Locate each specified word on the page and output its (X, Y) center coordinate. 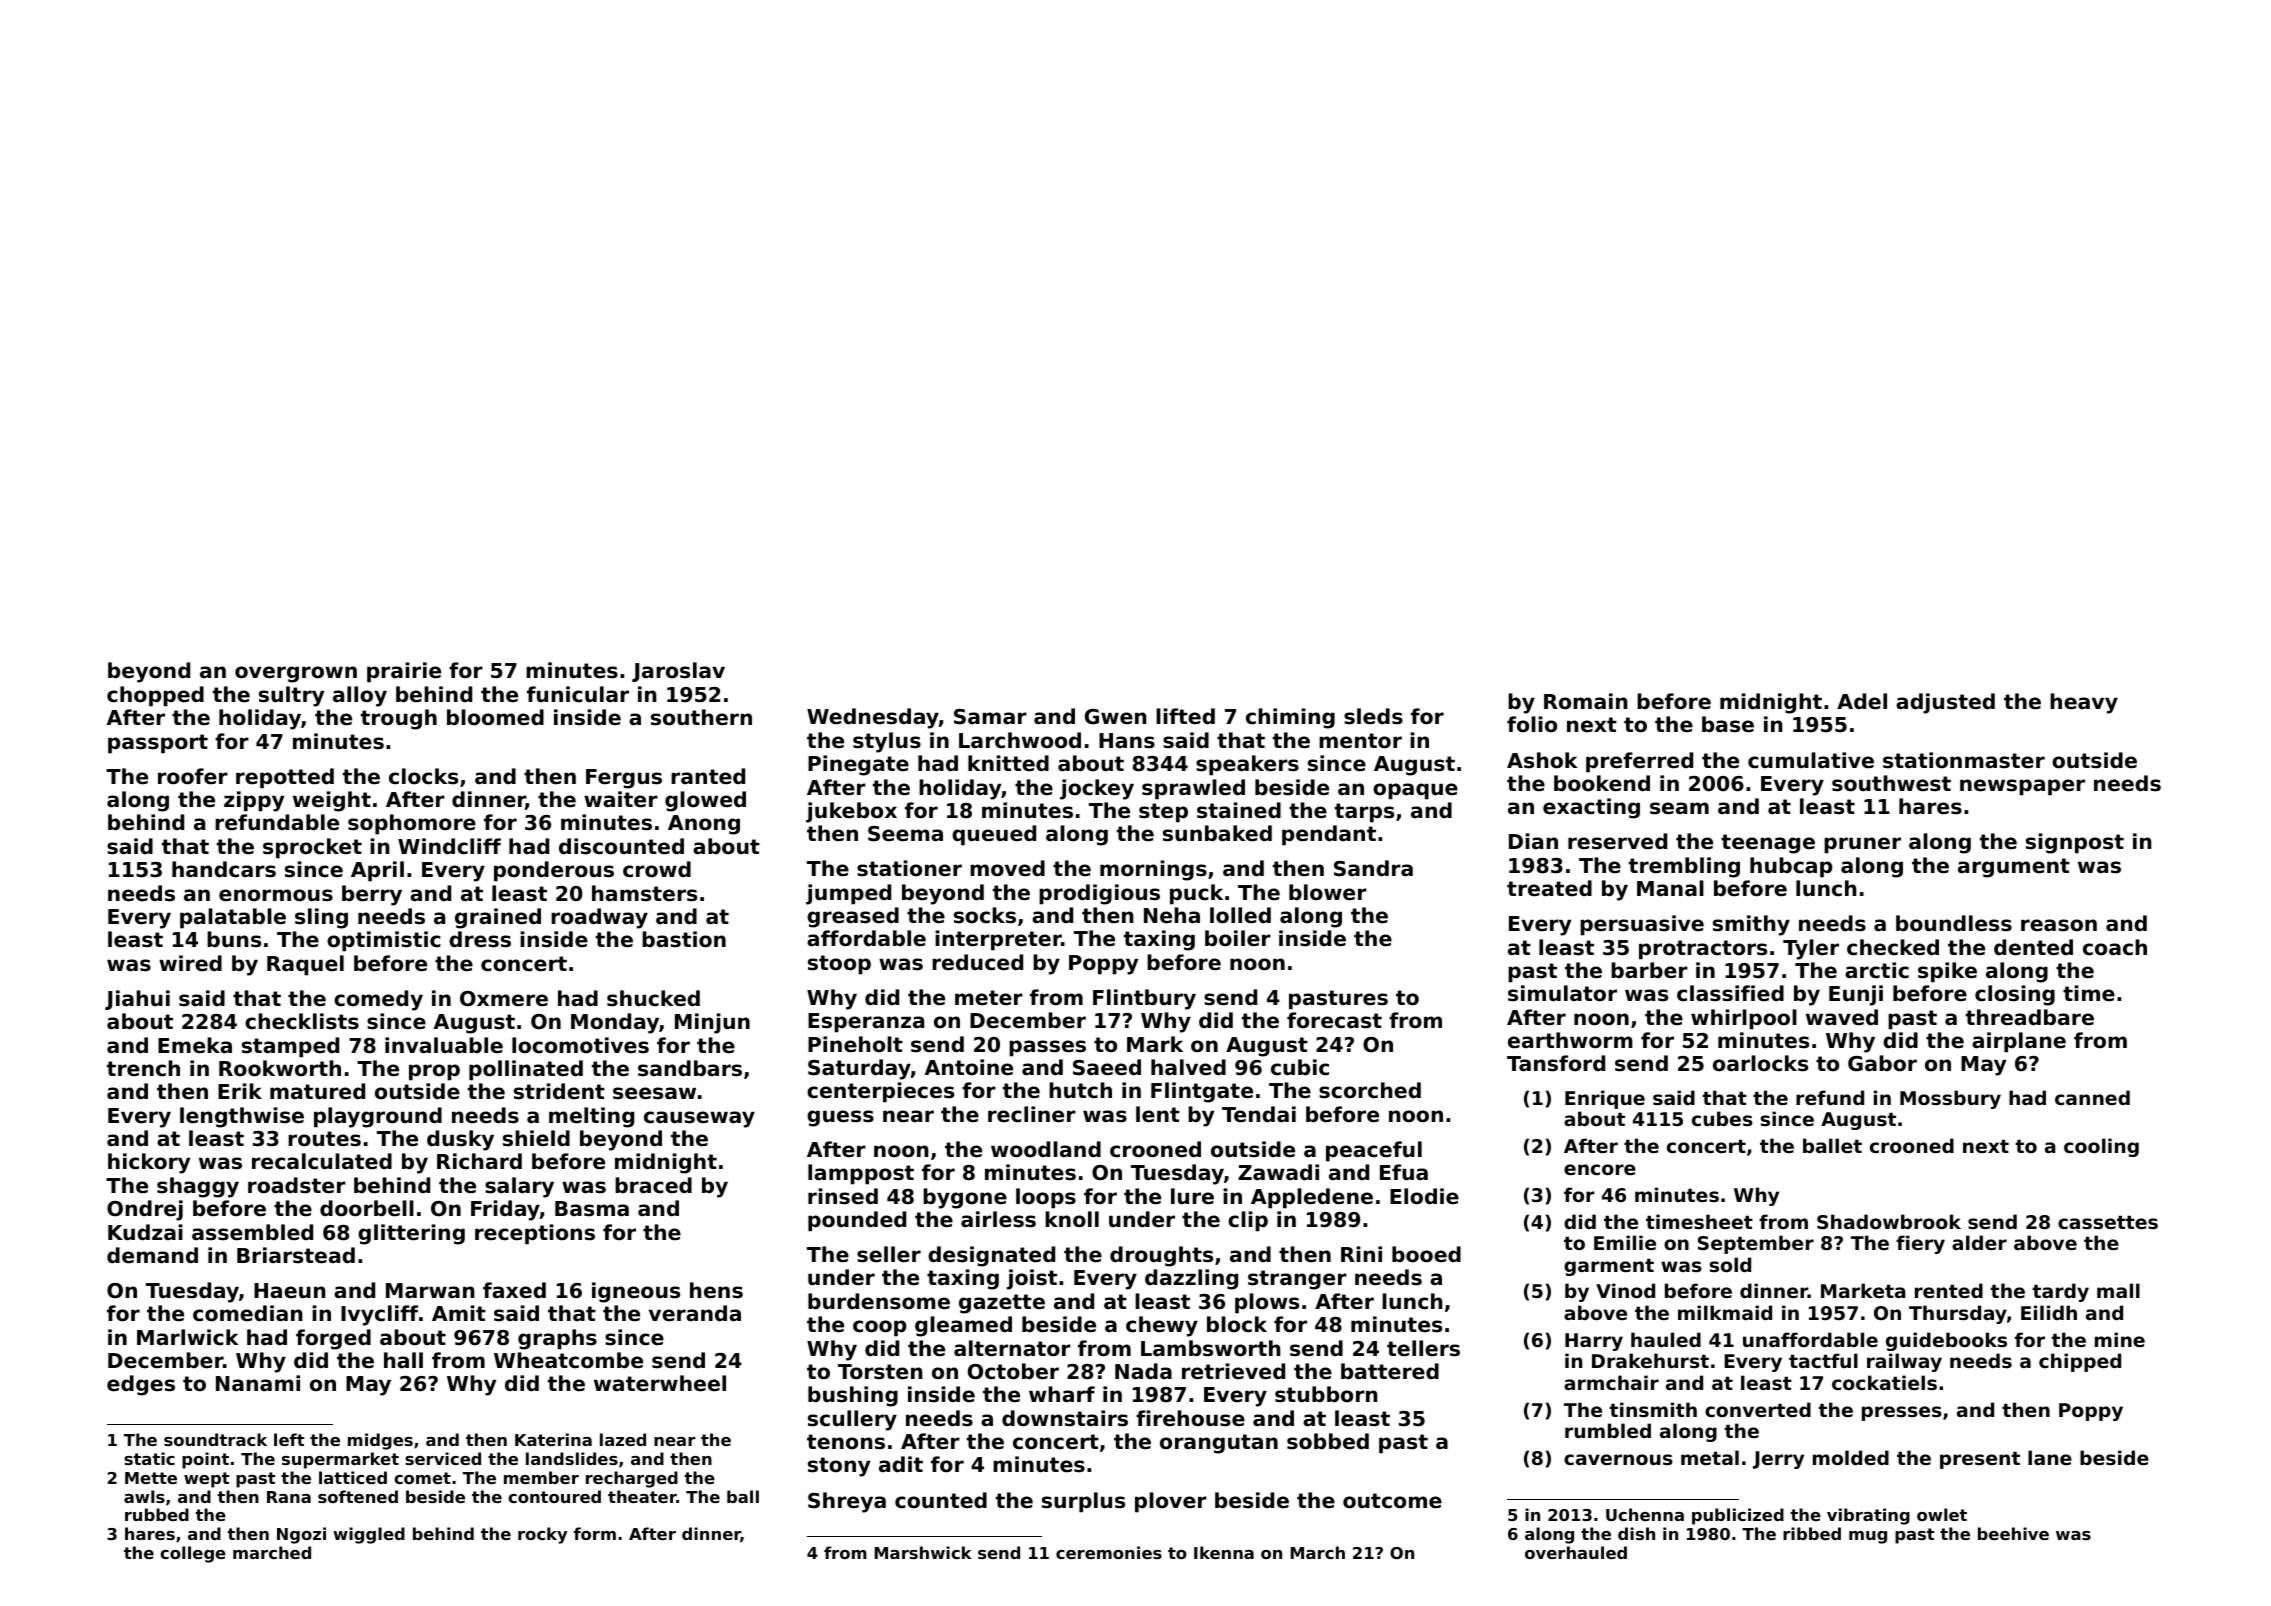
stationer (909, 868)
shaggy (198, 1187)
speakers (1247, 765)
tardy (2060, 1292)
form (595, 1533)
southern (701, 717)
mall (2118, 1290)
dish (1636, 1533)
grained (498, 918)
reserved (1617, 841)
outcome (1392, 1501)
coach (2115, 947)
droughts (1161, 1256)
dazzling (1191, 1279)
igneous (636, 1292)
